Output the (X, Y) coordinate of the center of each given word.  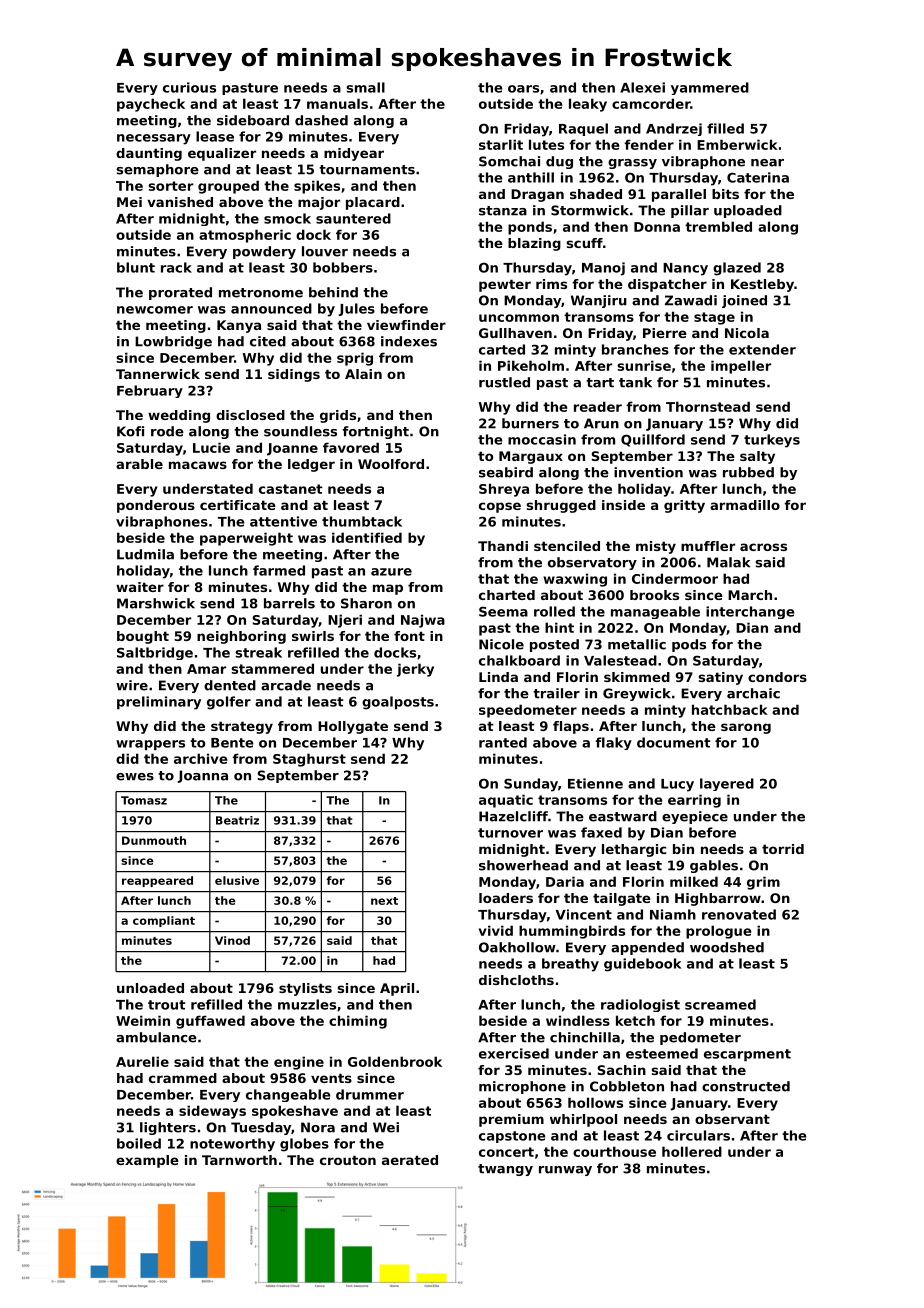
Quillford (653, 440)
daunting (149, 154)
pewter (505, 285)
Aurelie (142, 1061)
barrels (289, 603)
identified (367, 537)
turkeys (772, 441)
